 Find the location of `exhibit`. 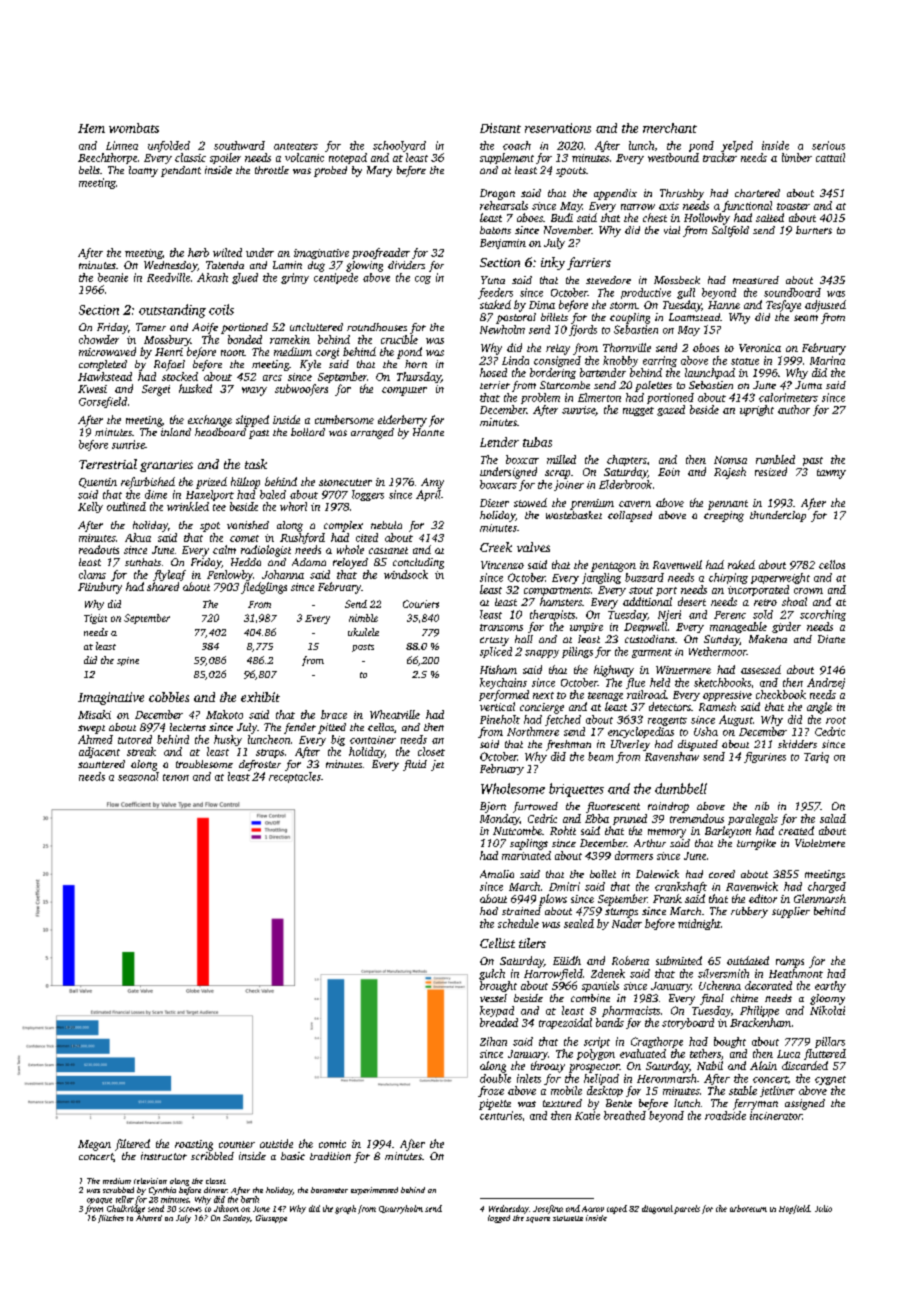

exhibit is located at coordinates (260, 697).
